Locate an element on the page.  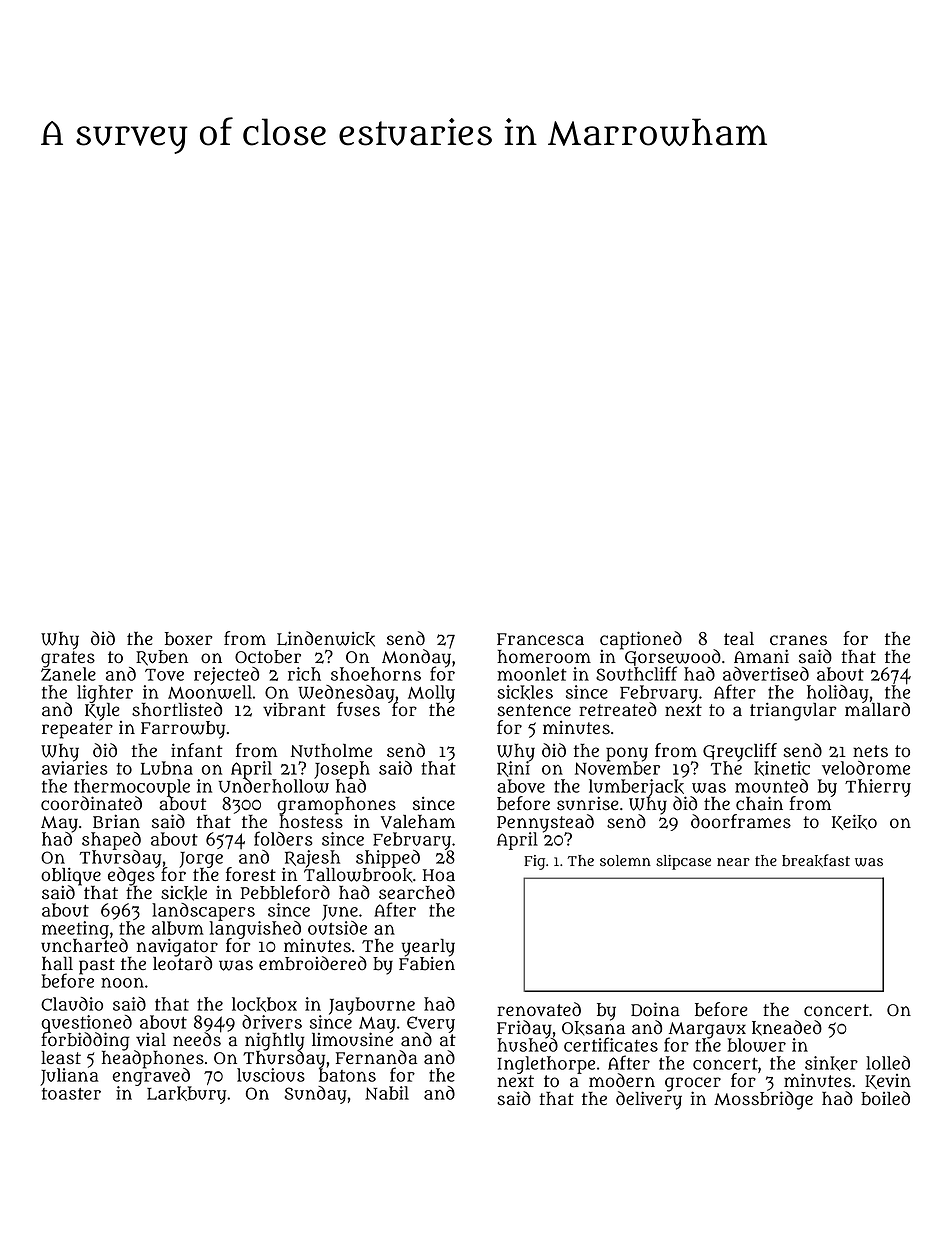
Larkbury is located at coordinates (186, 1095).
